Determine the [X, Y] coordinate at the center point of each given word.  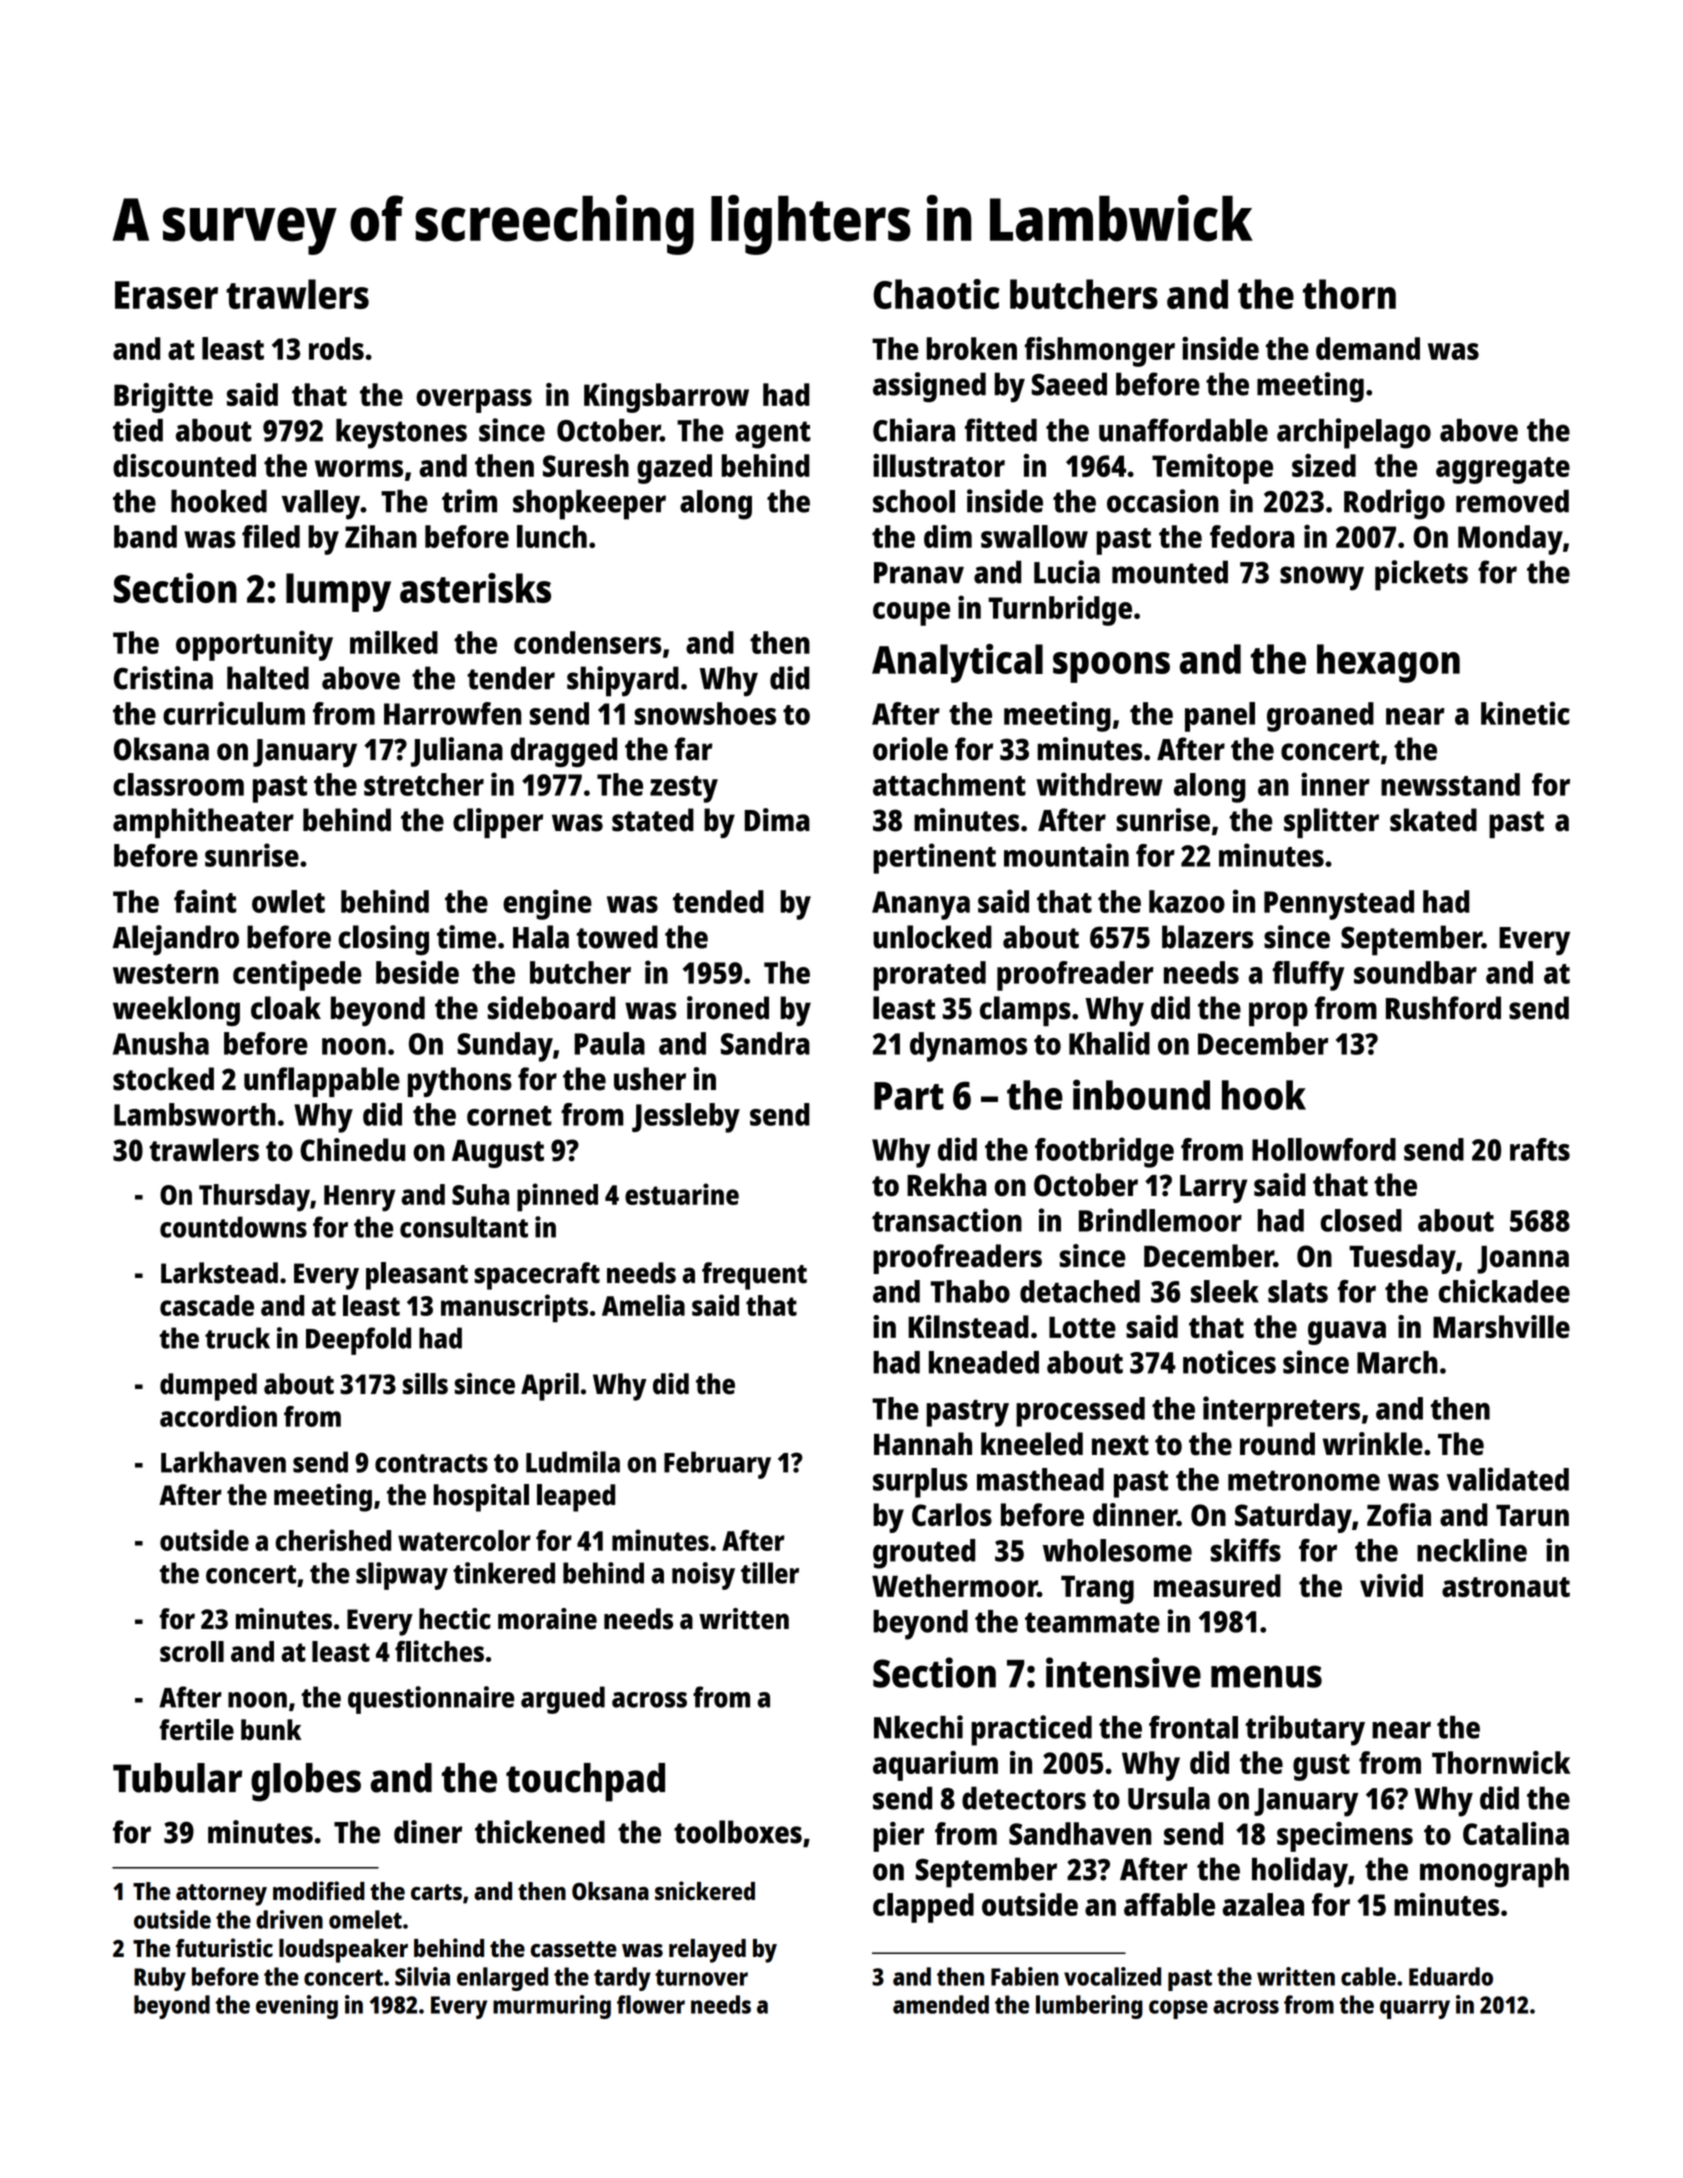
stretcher [424, 784]
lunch [552, 536]
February [717, 1465]
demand [1368, 348]
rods [336, 348]
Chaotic [936, 294]
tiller [770, 1573]
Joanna [1523, 1260]
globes [306, 1782]
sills [425, 1384]
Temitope [1212, 469]
